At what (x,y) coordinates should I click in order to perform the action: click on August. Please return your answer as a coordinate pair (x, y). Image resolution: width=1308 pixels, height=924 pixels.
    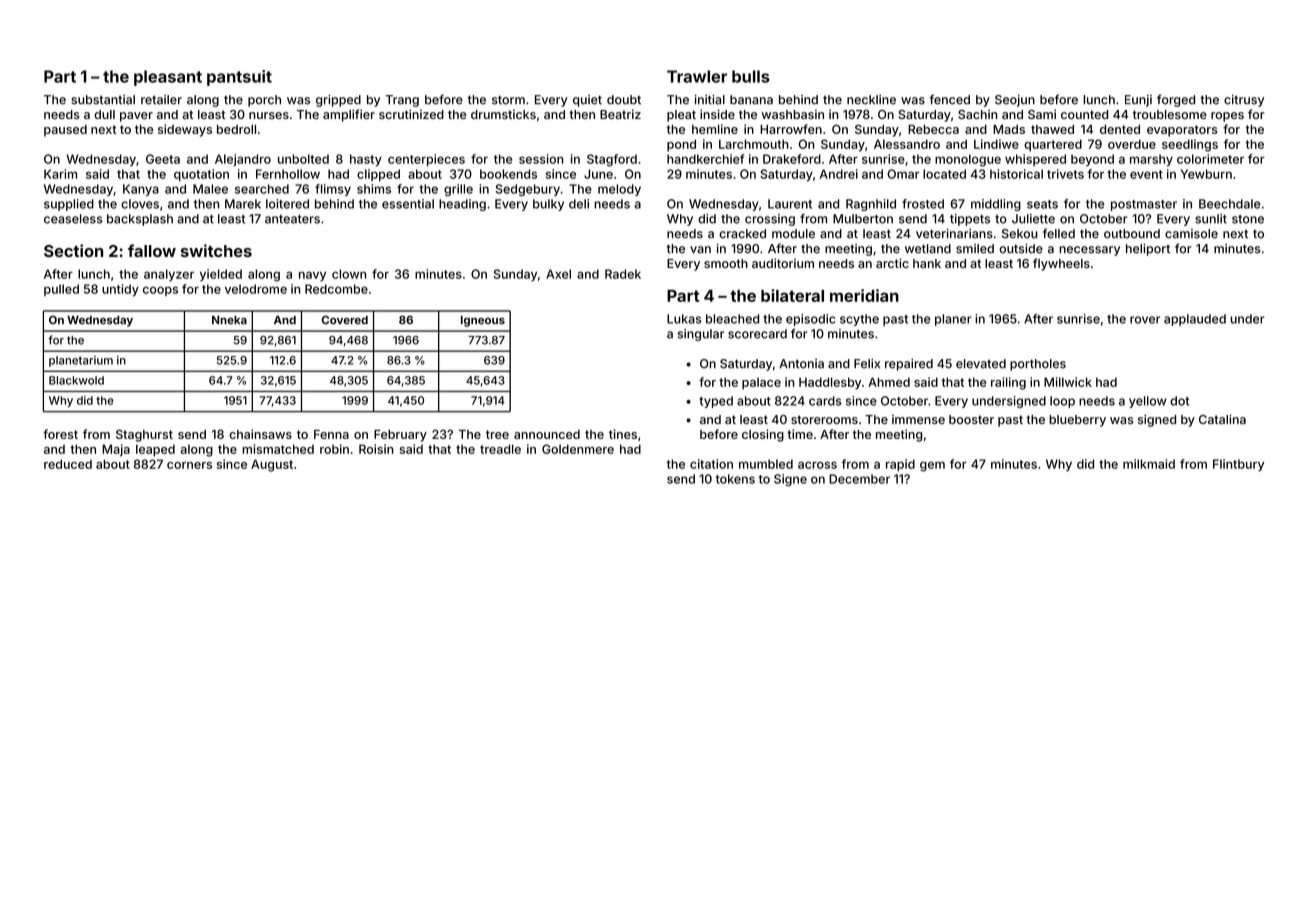
    Looking at the image, I should click on (272, 465).
